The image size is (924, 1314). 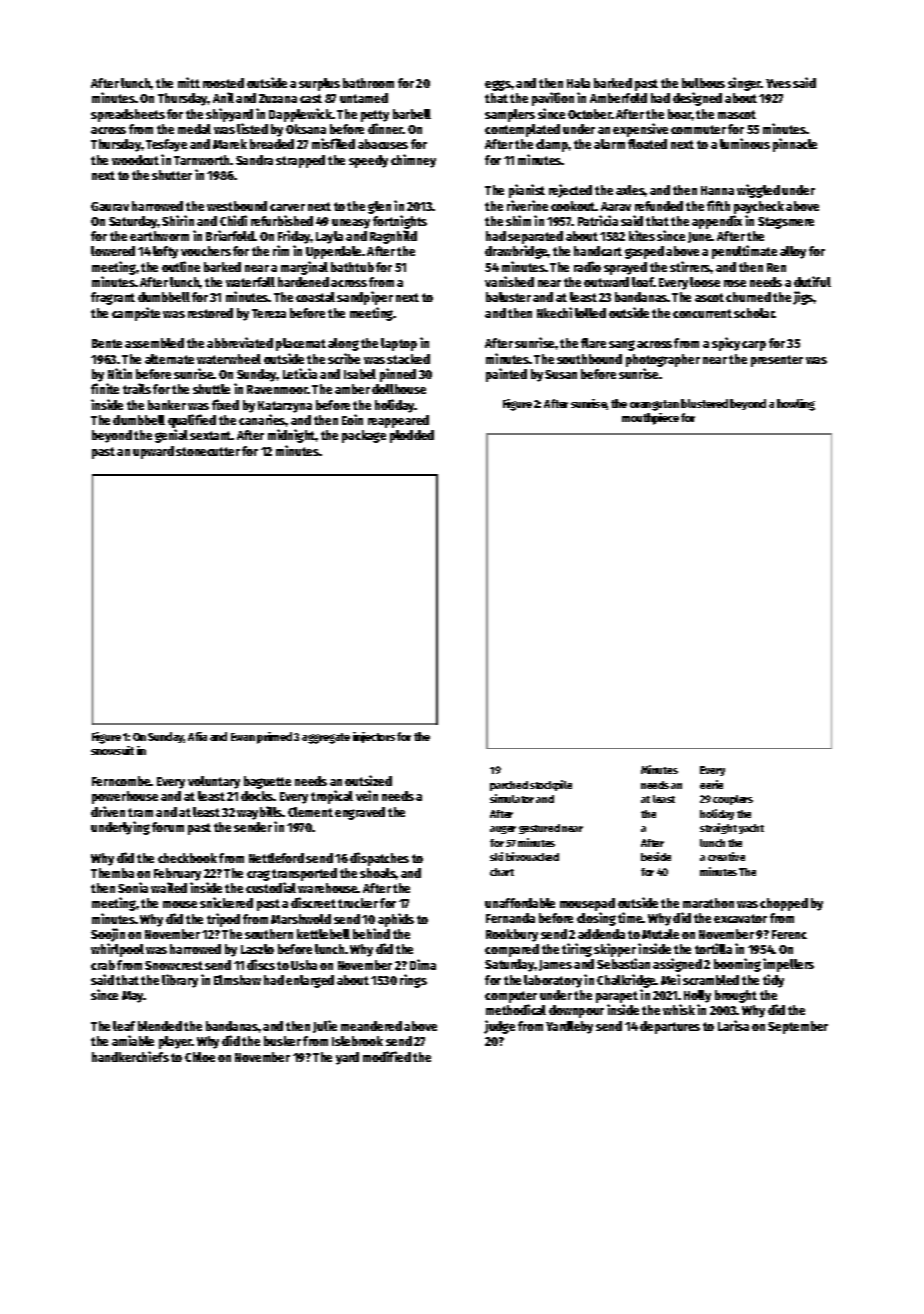 What do you see at coordinates (364, 436) in the image?
I see `package` at bounding box center [364, 436].
